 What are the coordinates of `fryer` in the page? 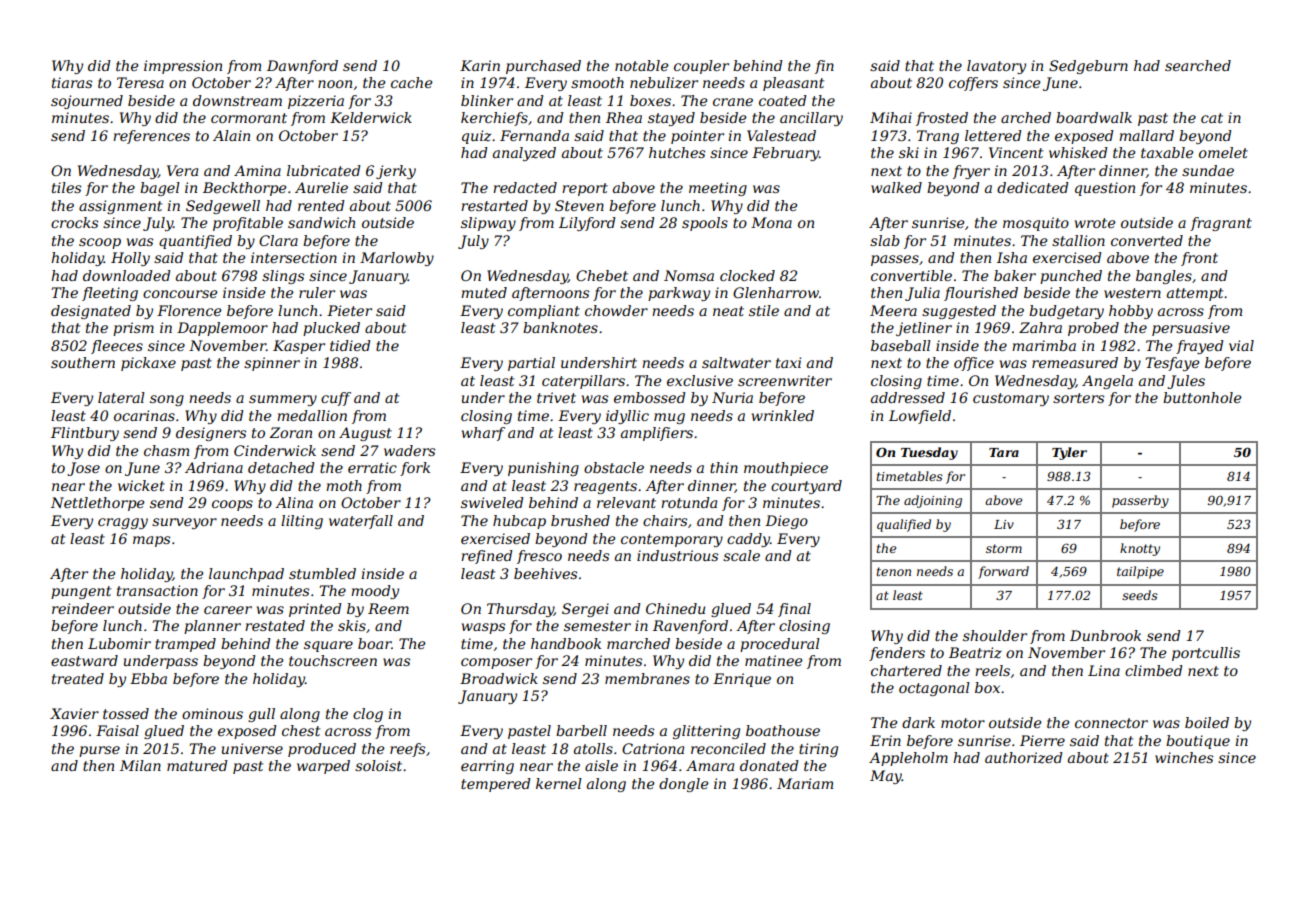 It's located at (971, 172).
